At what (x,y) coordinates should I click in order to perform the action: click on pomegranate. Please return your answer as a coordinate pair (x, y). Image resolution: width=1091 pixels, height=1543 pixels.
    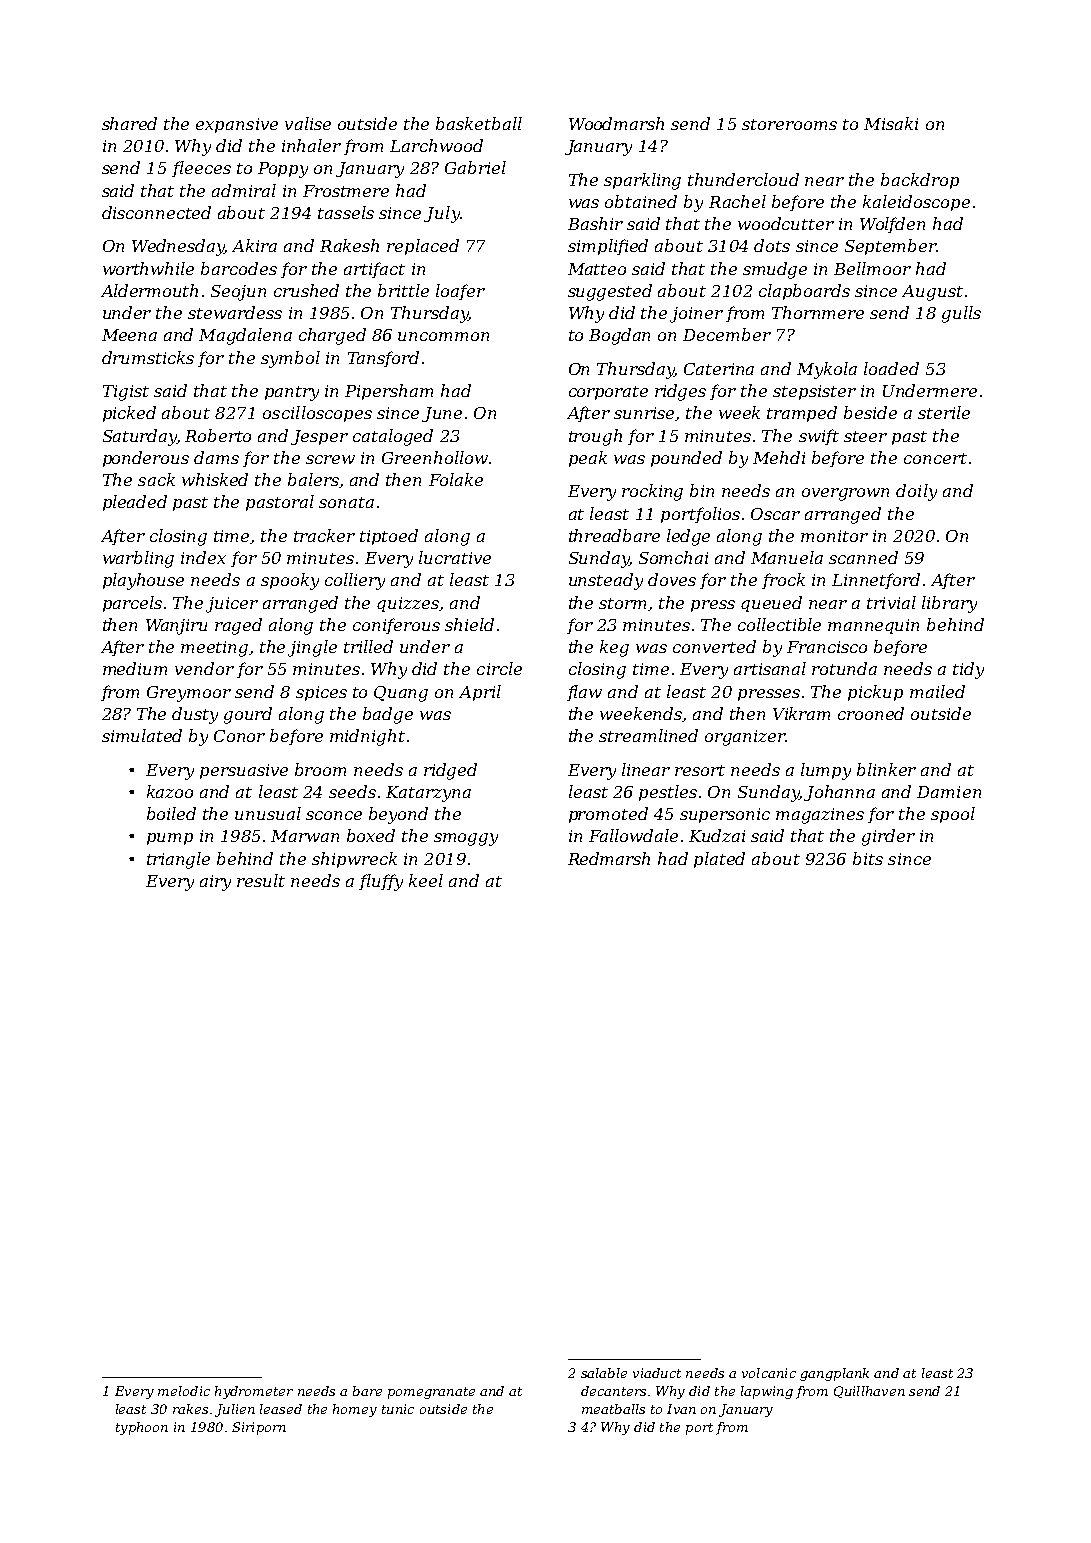
    Looking at the image, I should click on (431, 1393).
